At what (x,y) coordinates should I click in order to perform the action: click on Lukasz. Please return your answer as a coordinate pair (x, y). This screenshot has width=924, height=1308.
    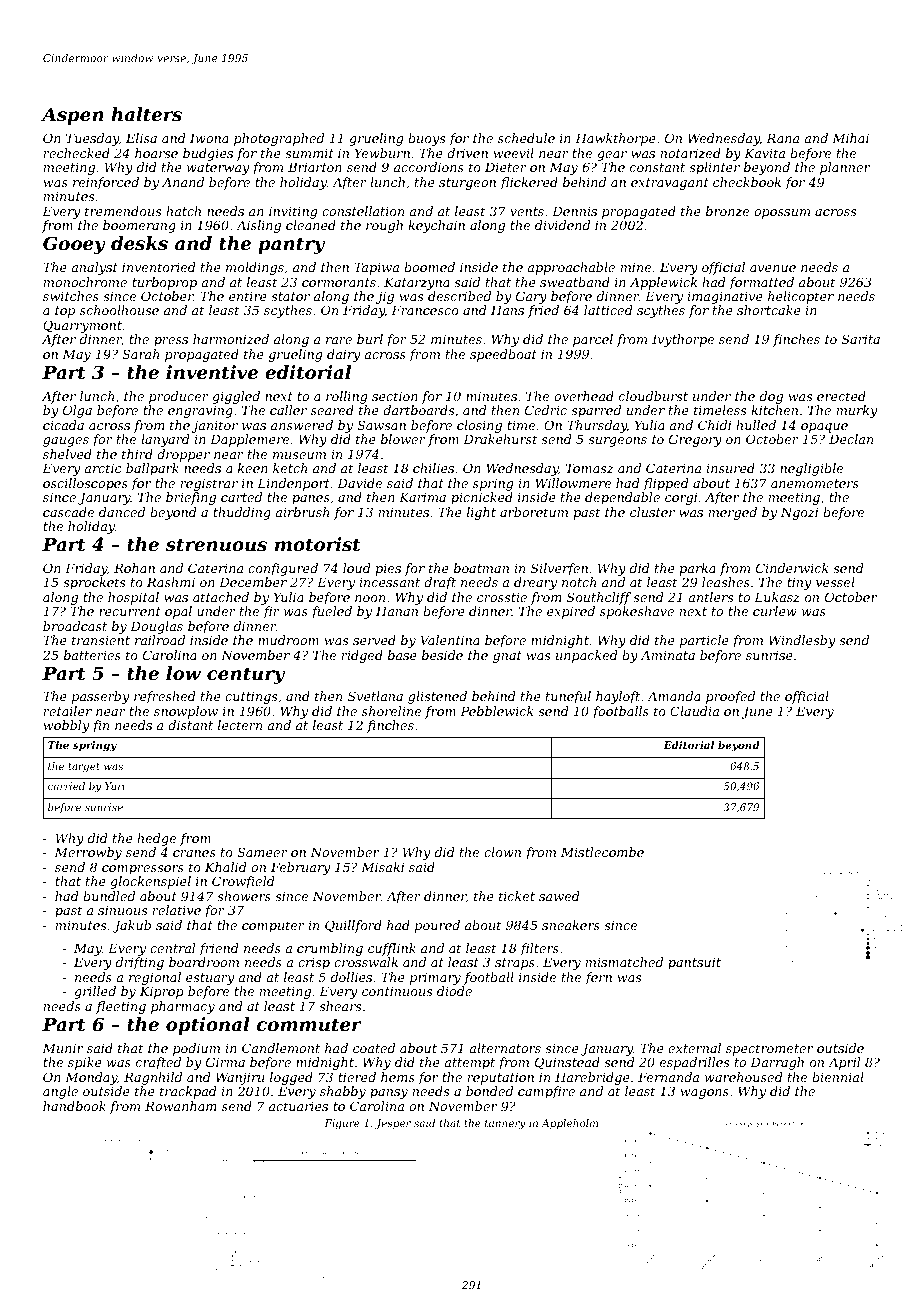
    Looking at the image, I should click on (777, 597).
